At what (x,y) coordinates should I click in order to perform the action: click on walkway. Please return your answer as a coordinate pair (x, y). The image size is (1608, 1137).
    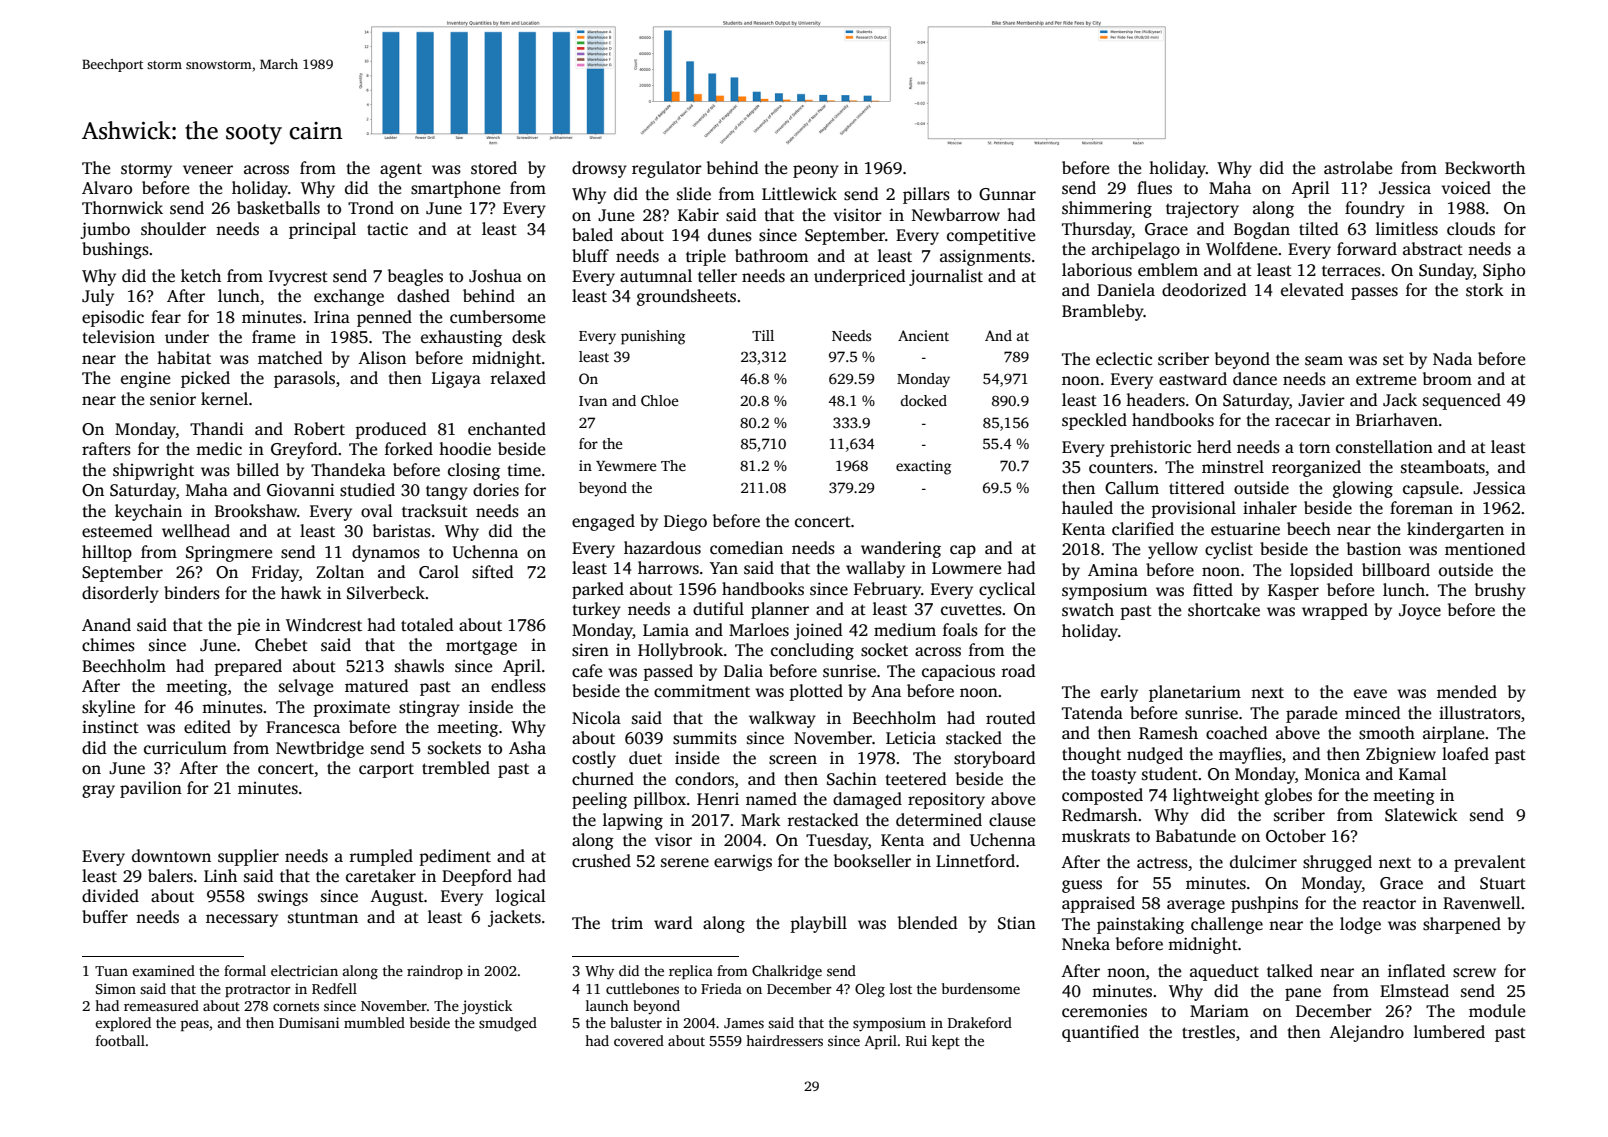
    Looking at the image, I should click on (782, 719).
